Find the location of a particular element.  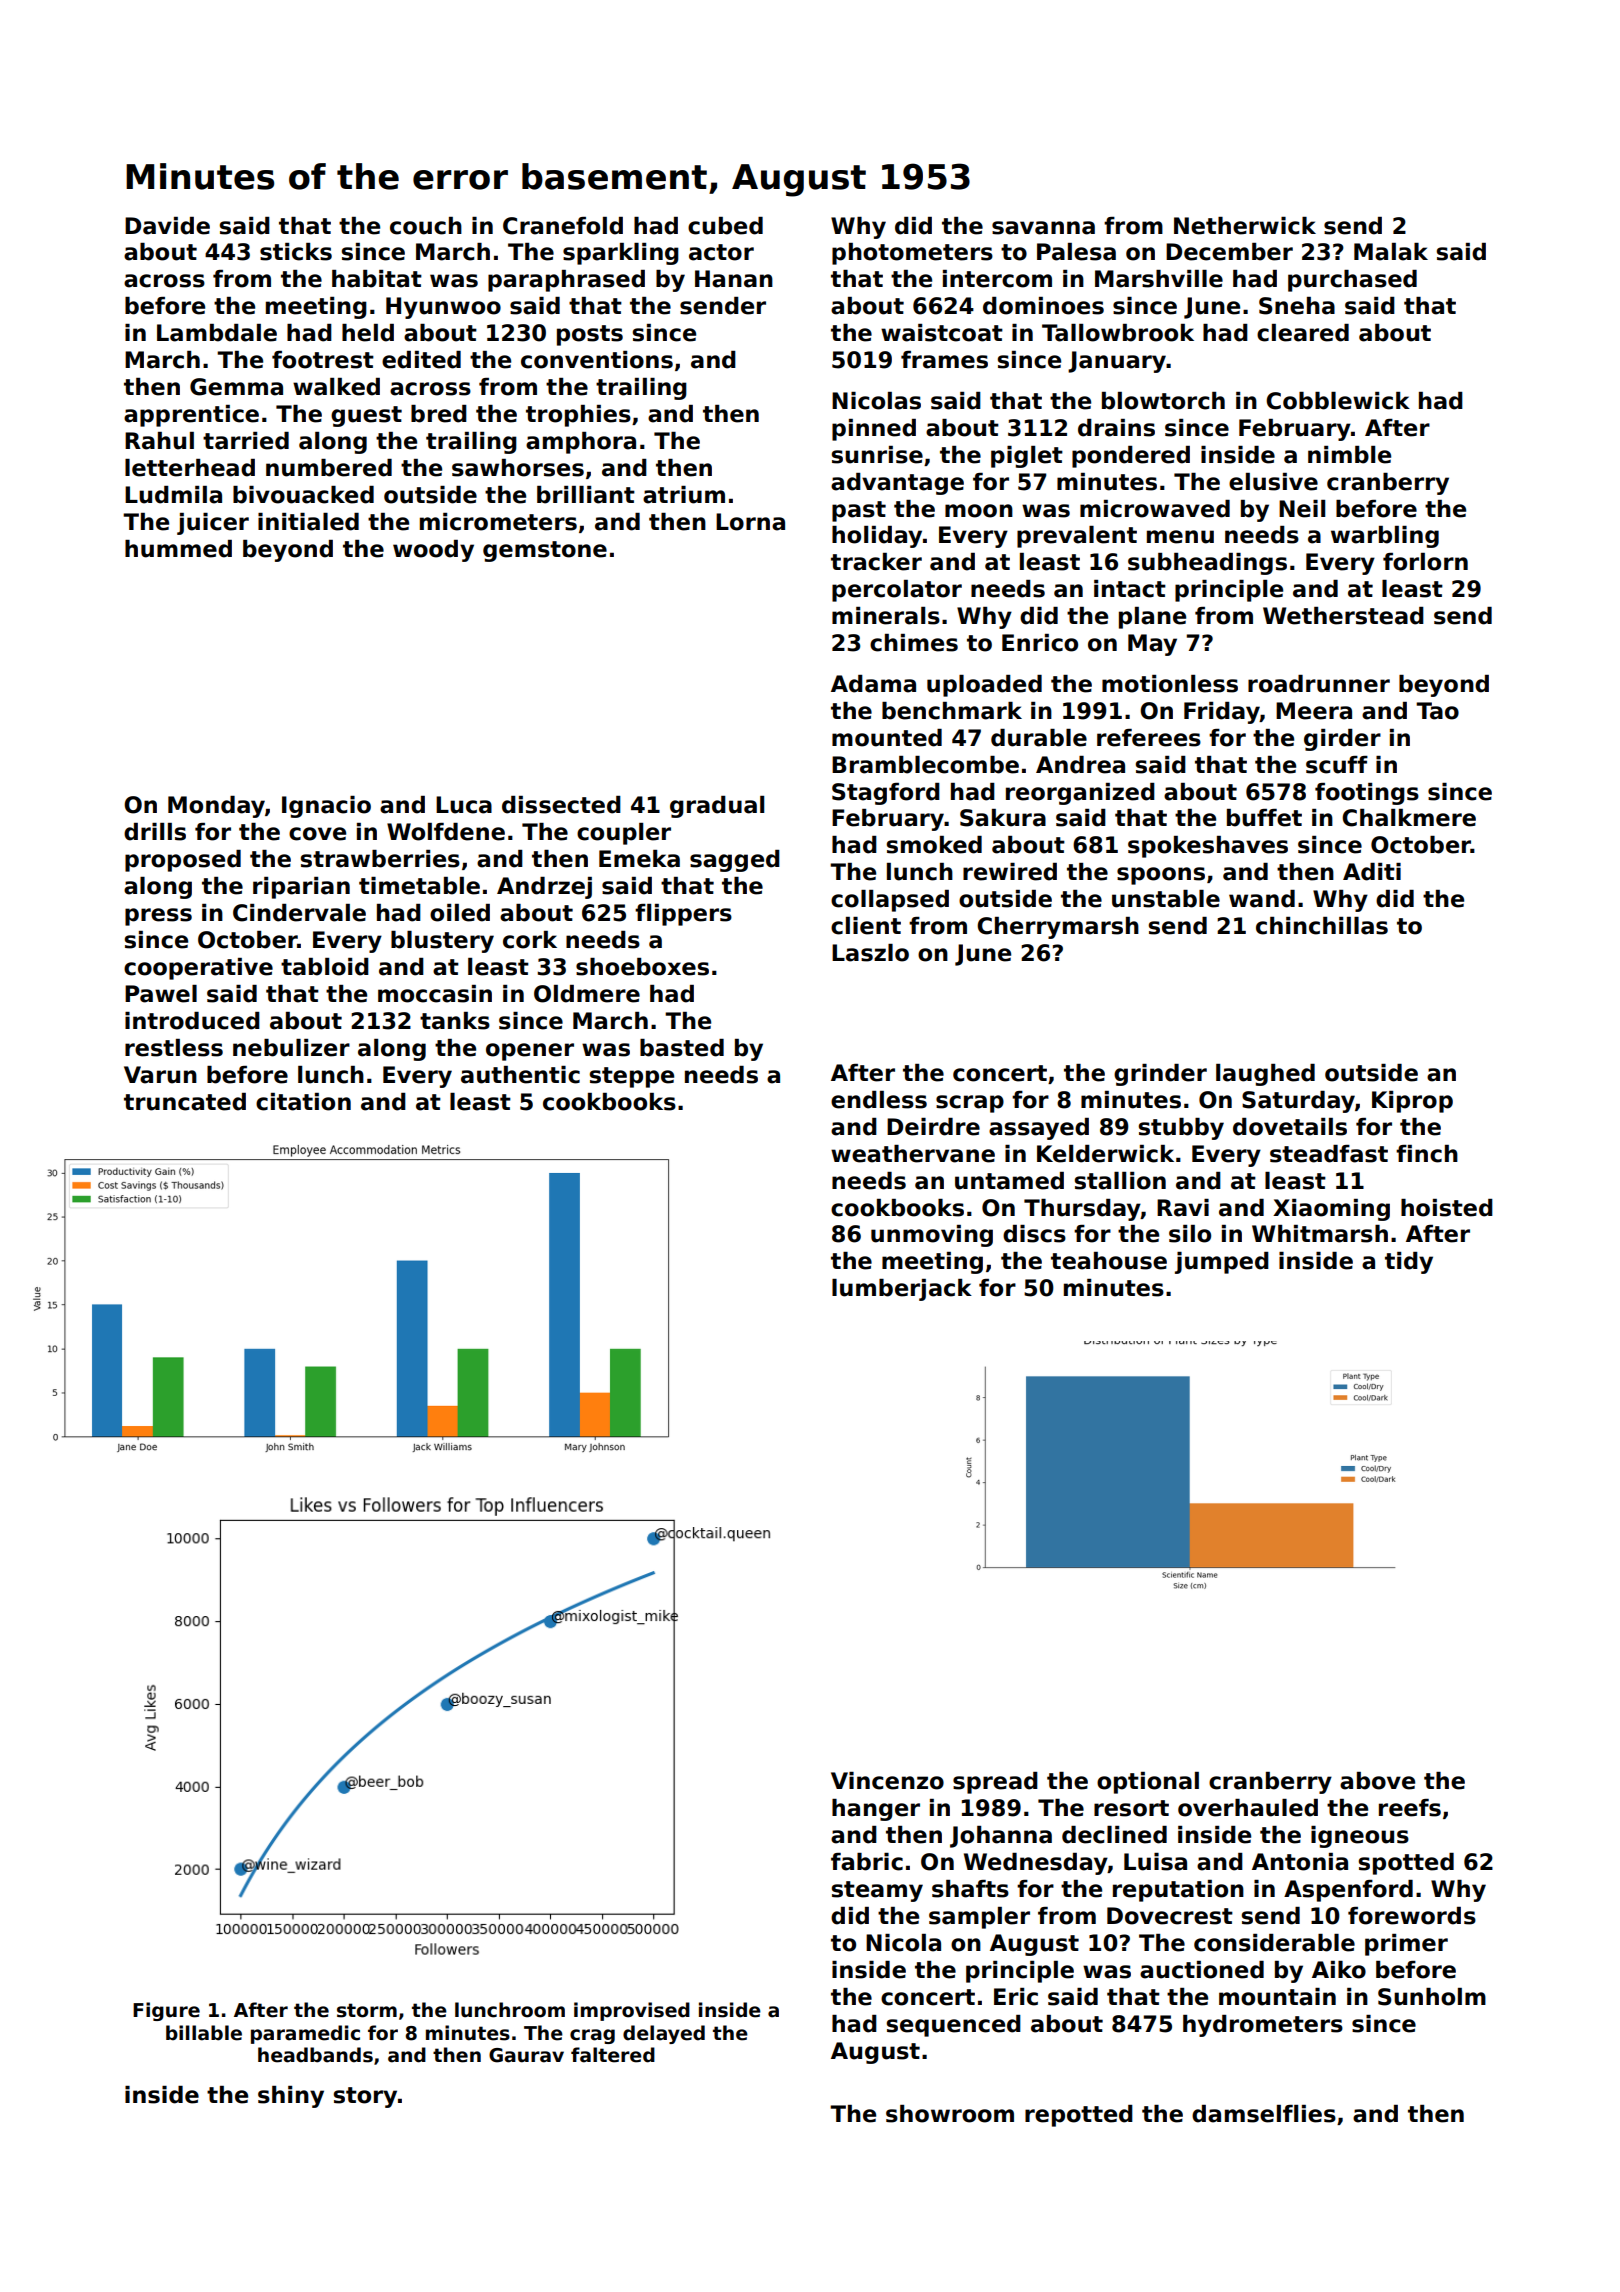

jumped is located at coordinates (1222, 1263).
